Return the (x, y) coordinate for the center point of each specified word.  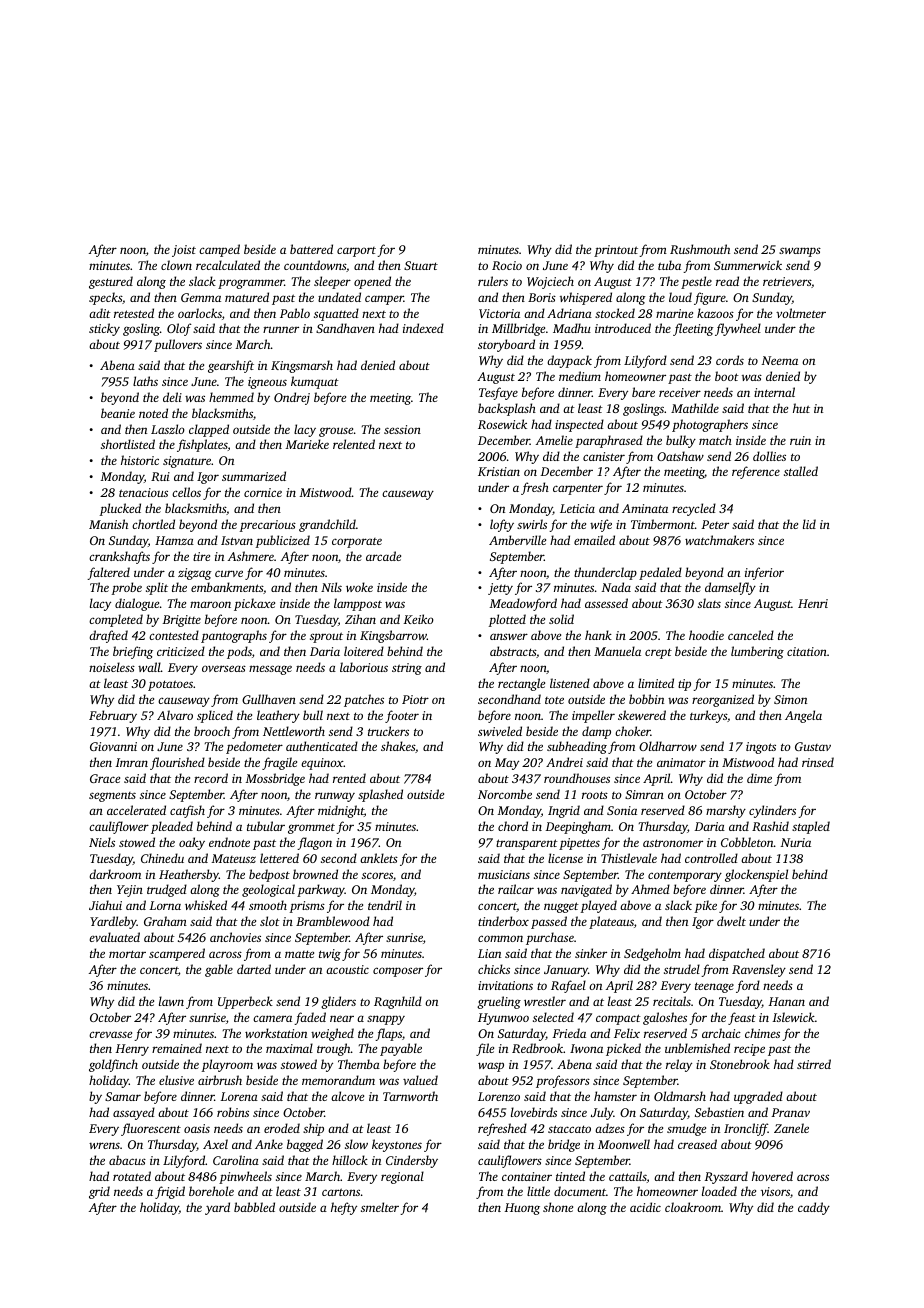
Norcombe (505, 794)
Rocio (507, 265)
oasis (197, 1128)
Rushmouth (700, 249)
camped (219, 250)
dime (759, 778)
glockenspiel (756, 875)
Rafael (568, 986)
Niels (102, 842)
